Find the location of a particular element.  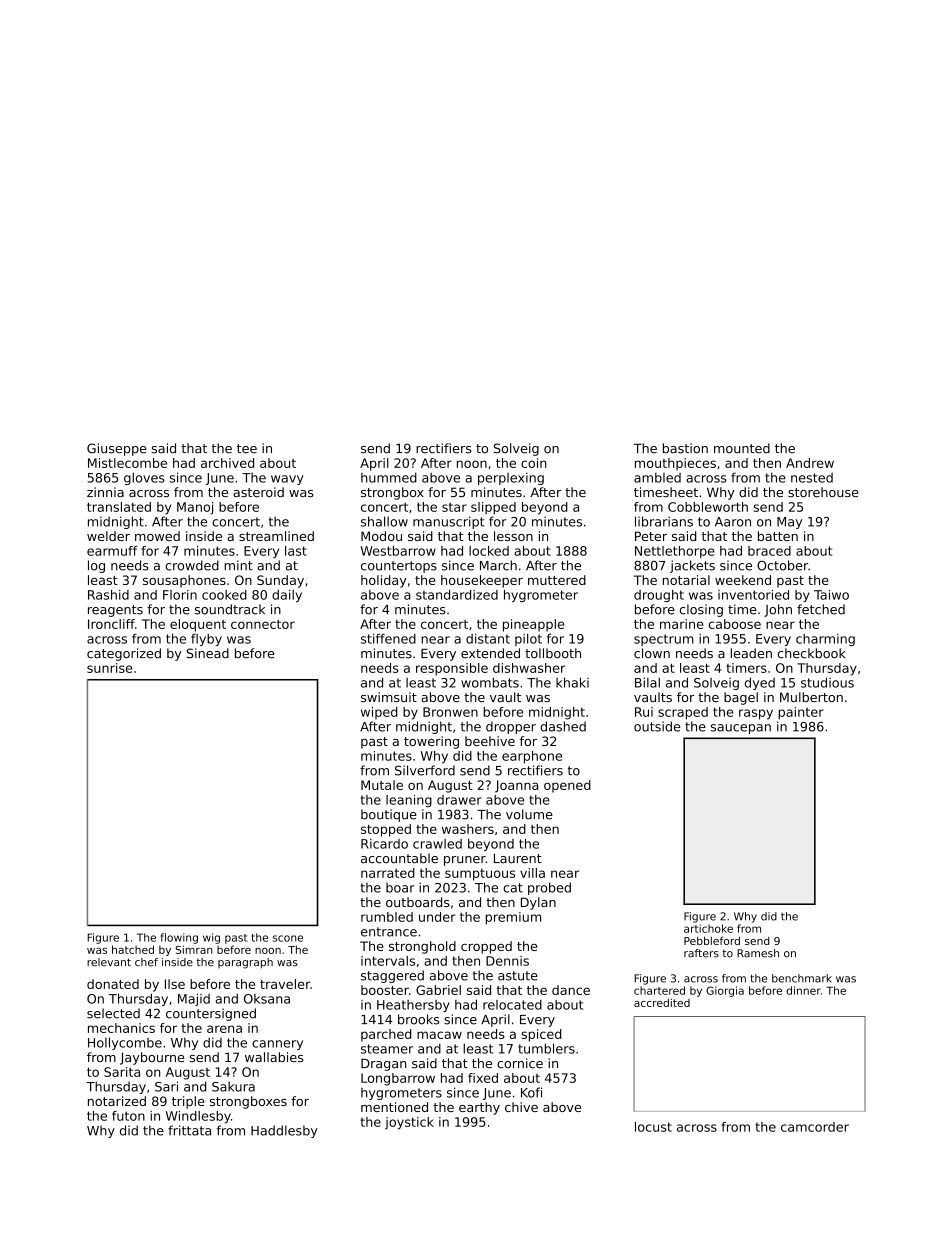

Ramesh is located at coordinates (758, 953).
